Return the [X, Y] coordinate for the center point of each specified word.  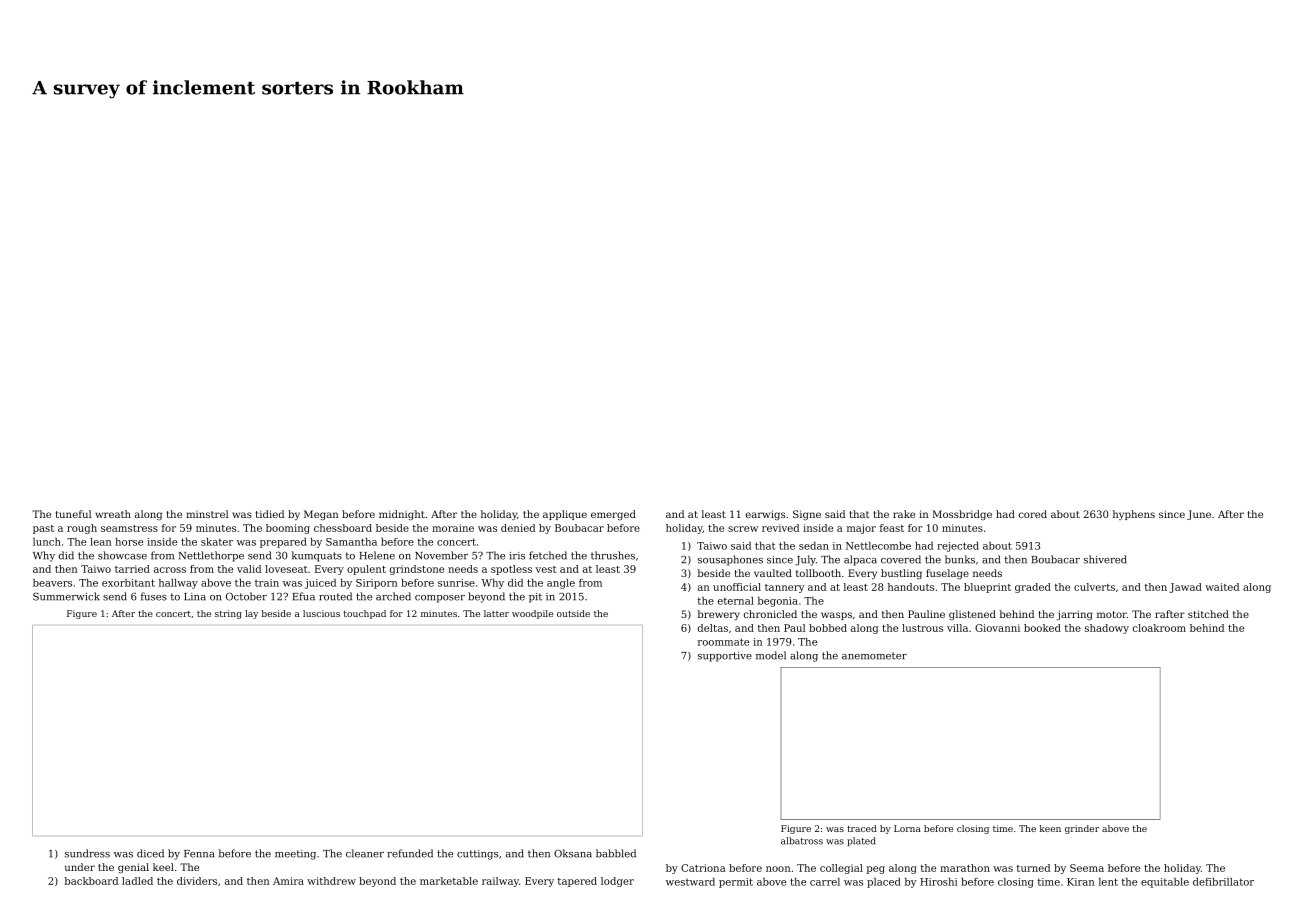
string [228, 614]
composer [440, 599]
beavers [52, 583]
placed [884, 883]
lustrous [922, 628]
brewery [719, 615]
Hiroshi [939, 882]
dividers [197, 881]
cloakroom [1159, 628]
